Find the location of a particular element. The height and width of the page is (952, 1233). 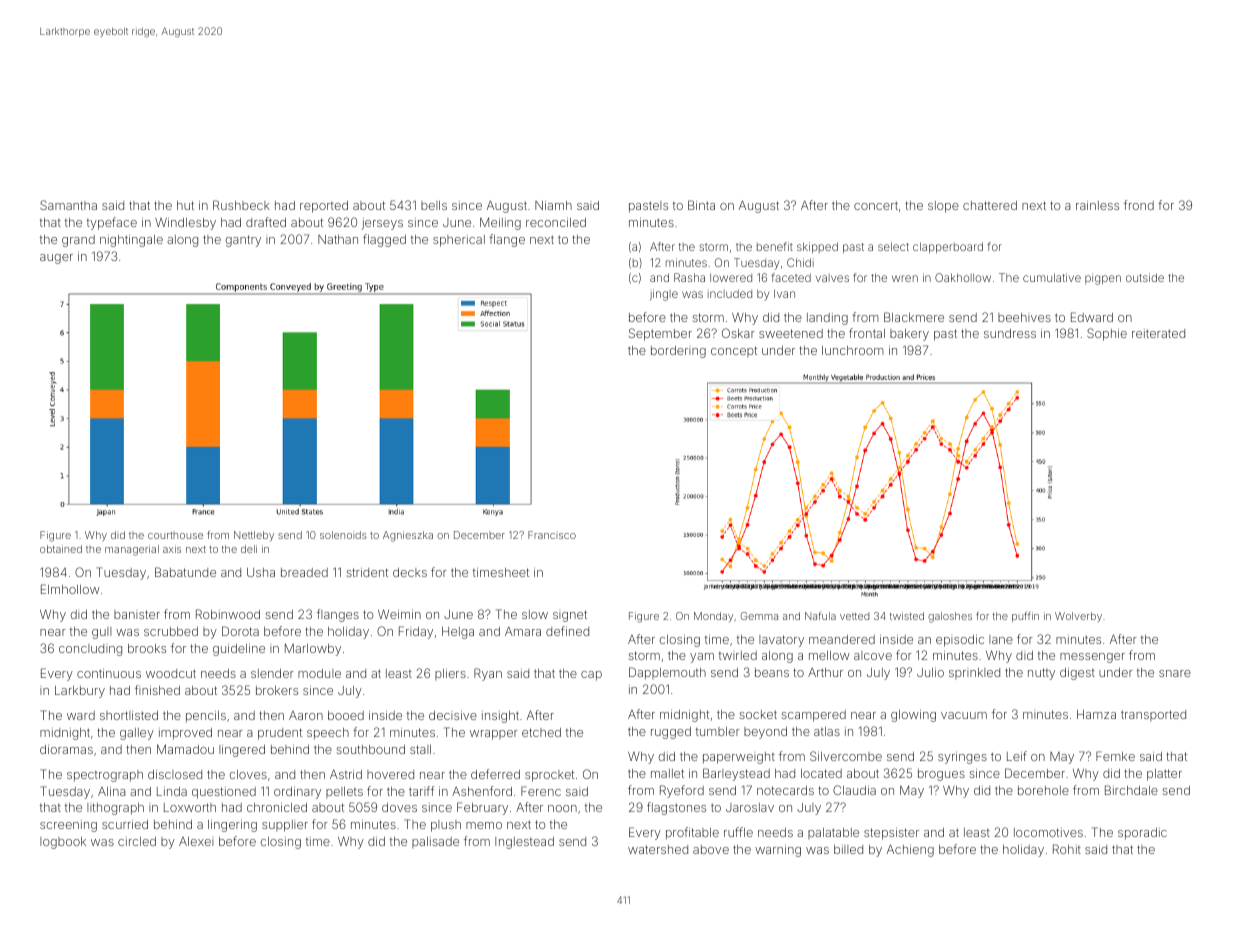

Binta is located at coordinates (701, 205).
